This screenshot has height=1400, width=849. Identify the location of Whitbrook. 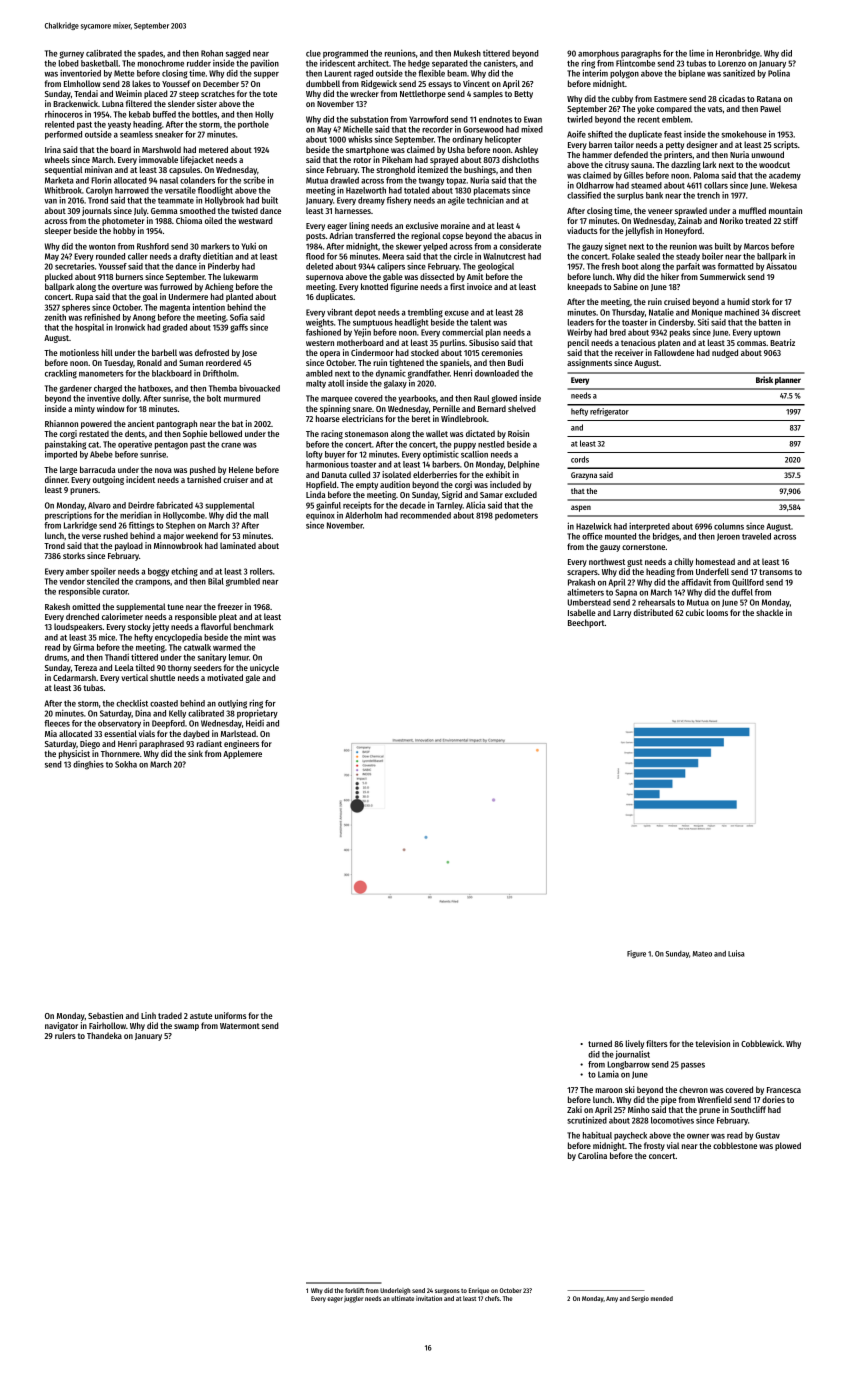
(63, 190).
